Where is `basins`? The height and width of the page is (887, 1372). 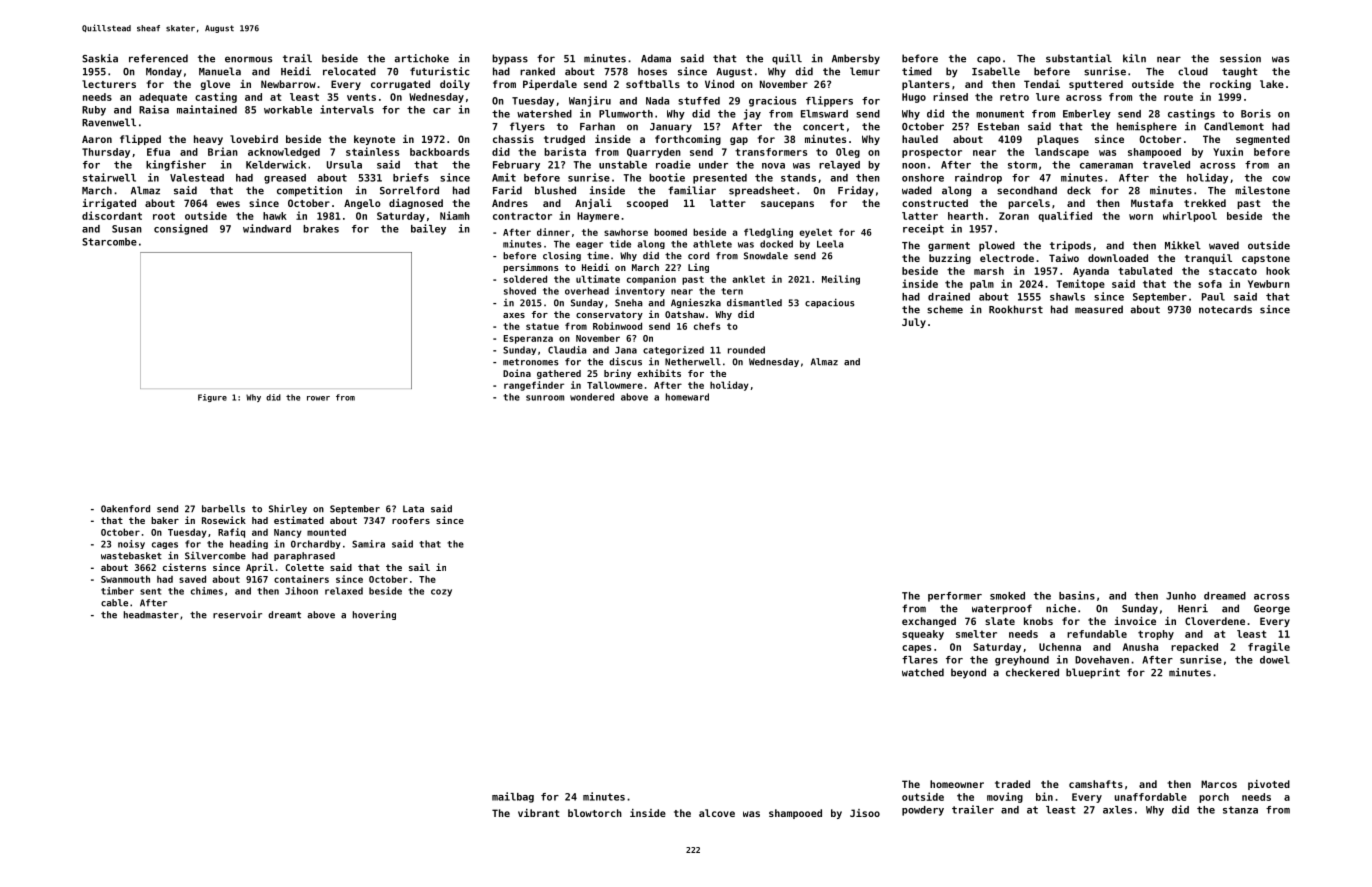
basins is located at coordinates (1077, 595).
